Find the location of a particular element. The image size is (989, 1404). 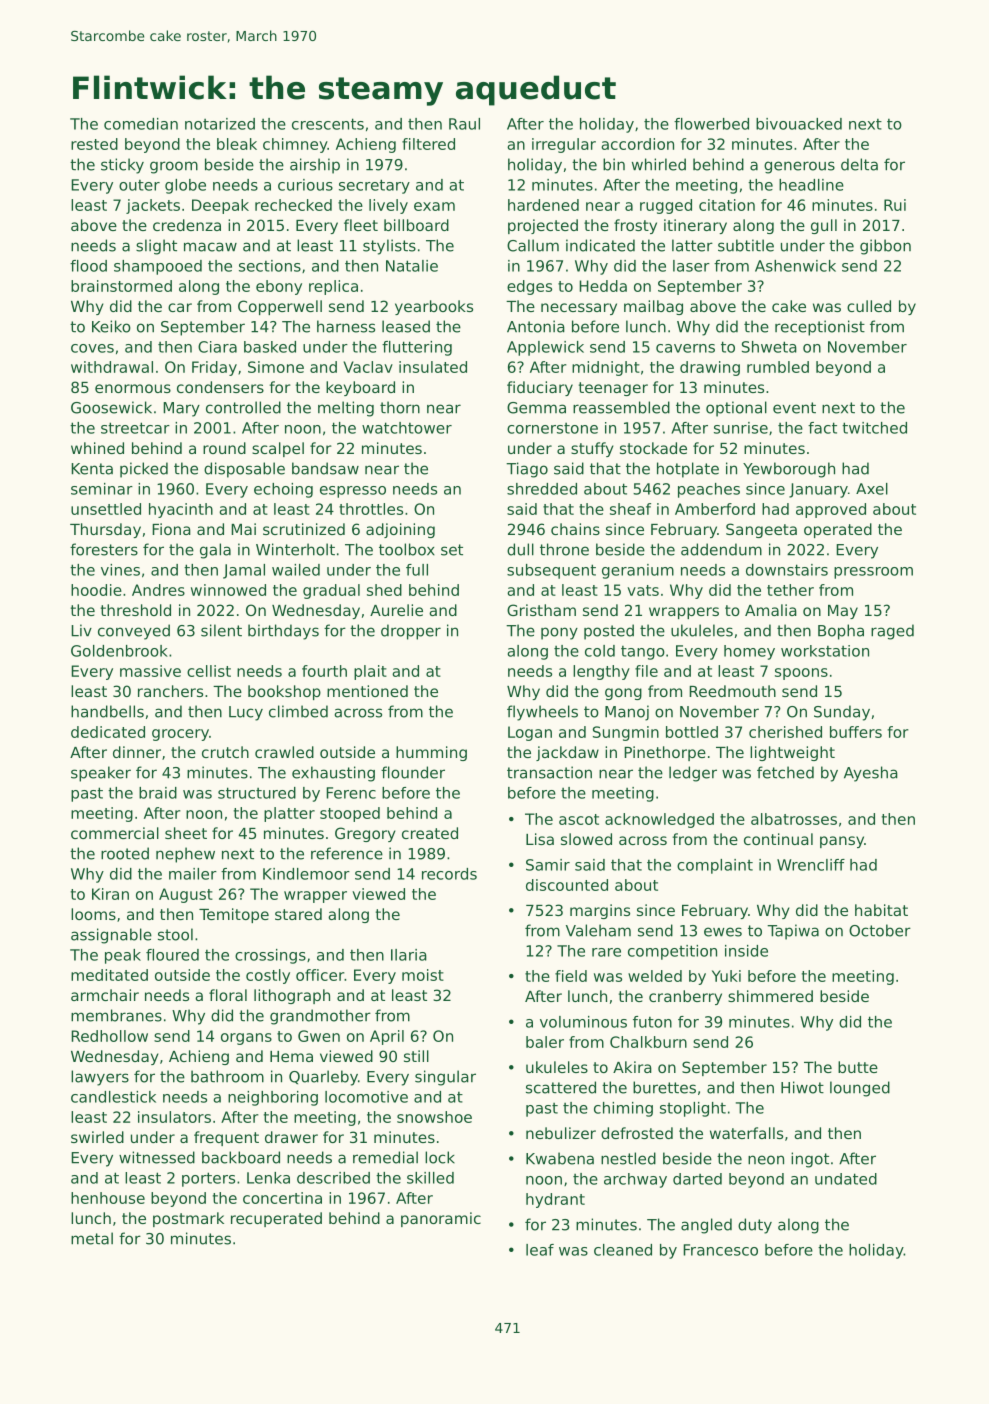

scattered is located at coordinates (561, 1087).
